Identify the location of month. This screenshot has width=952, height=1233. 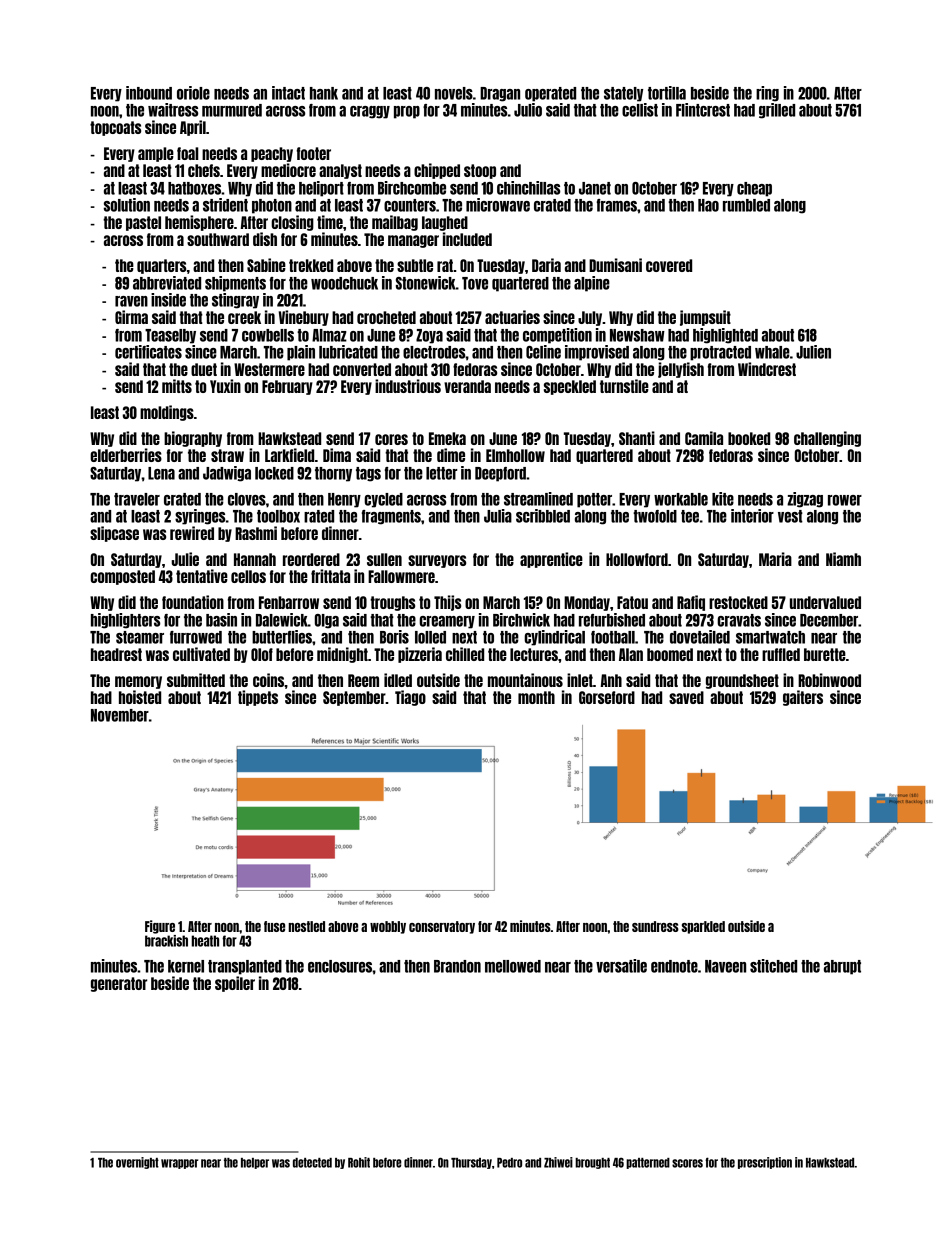
(536, 697).
